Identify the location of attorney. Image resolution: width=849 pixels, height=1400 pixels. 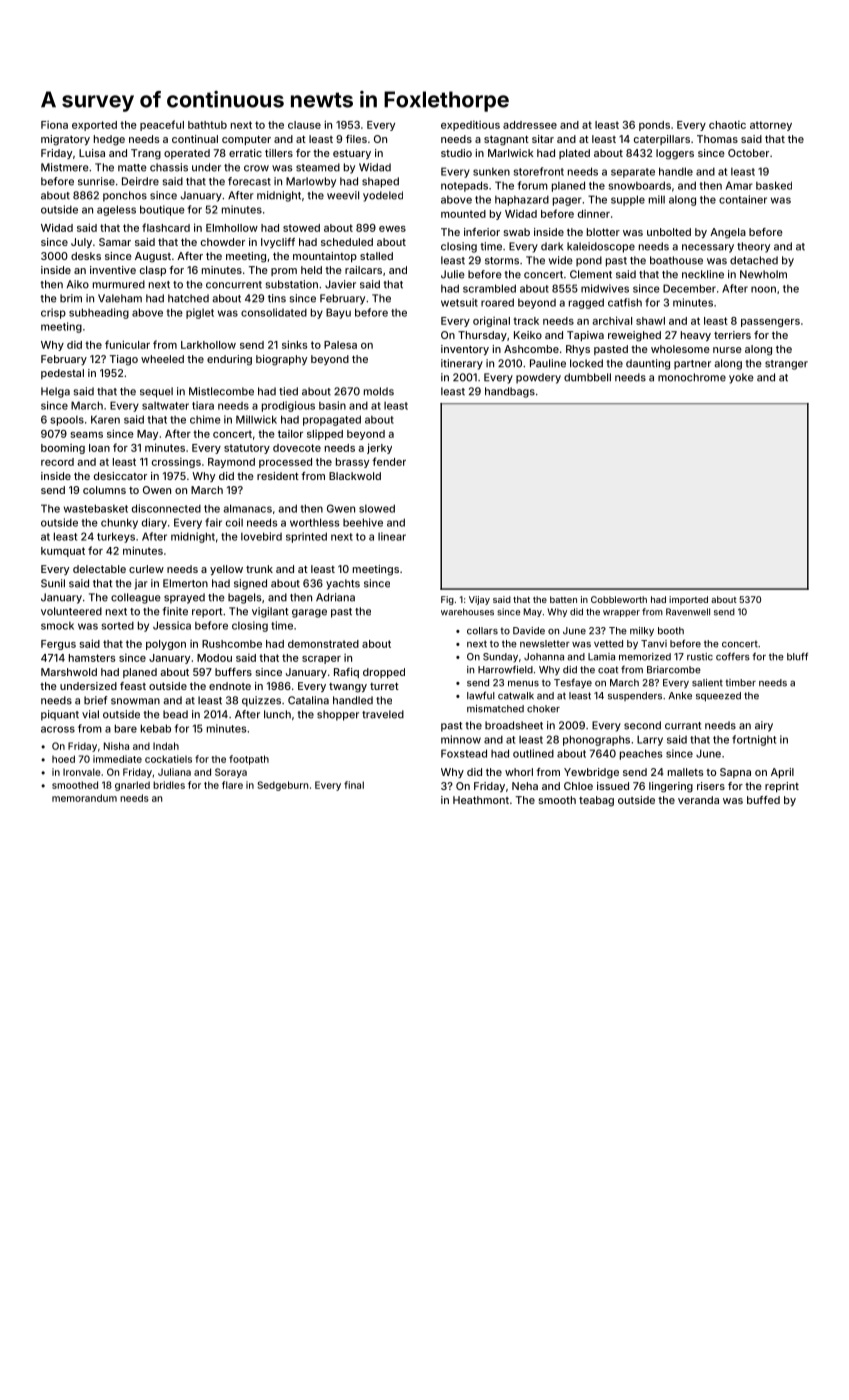
(771, 126).
